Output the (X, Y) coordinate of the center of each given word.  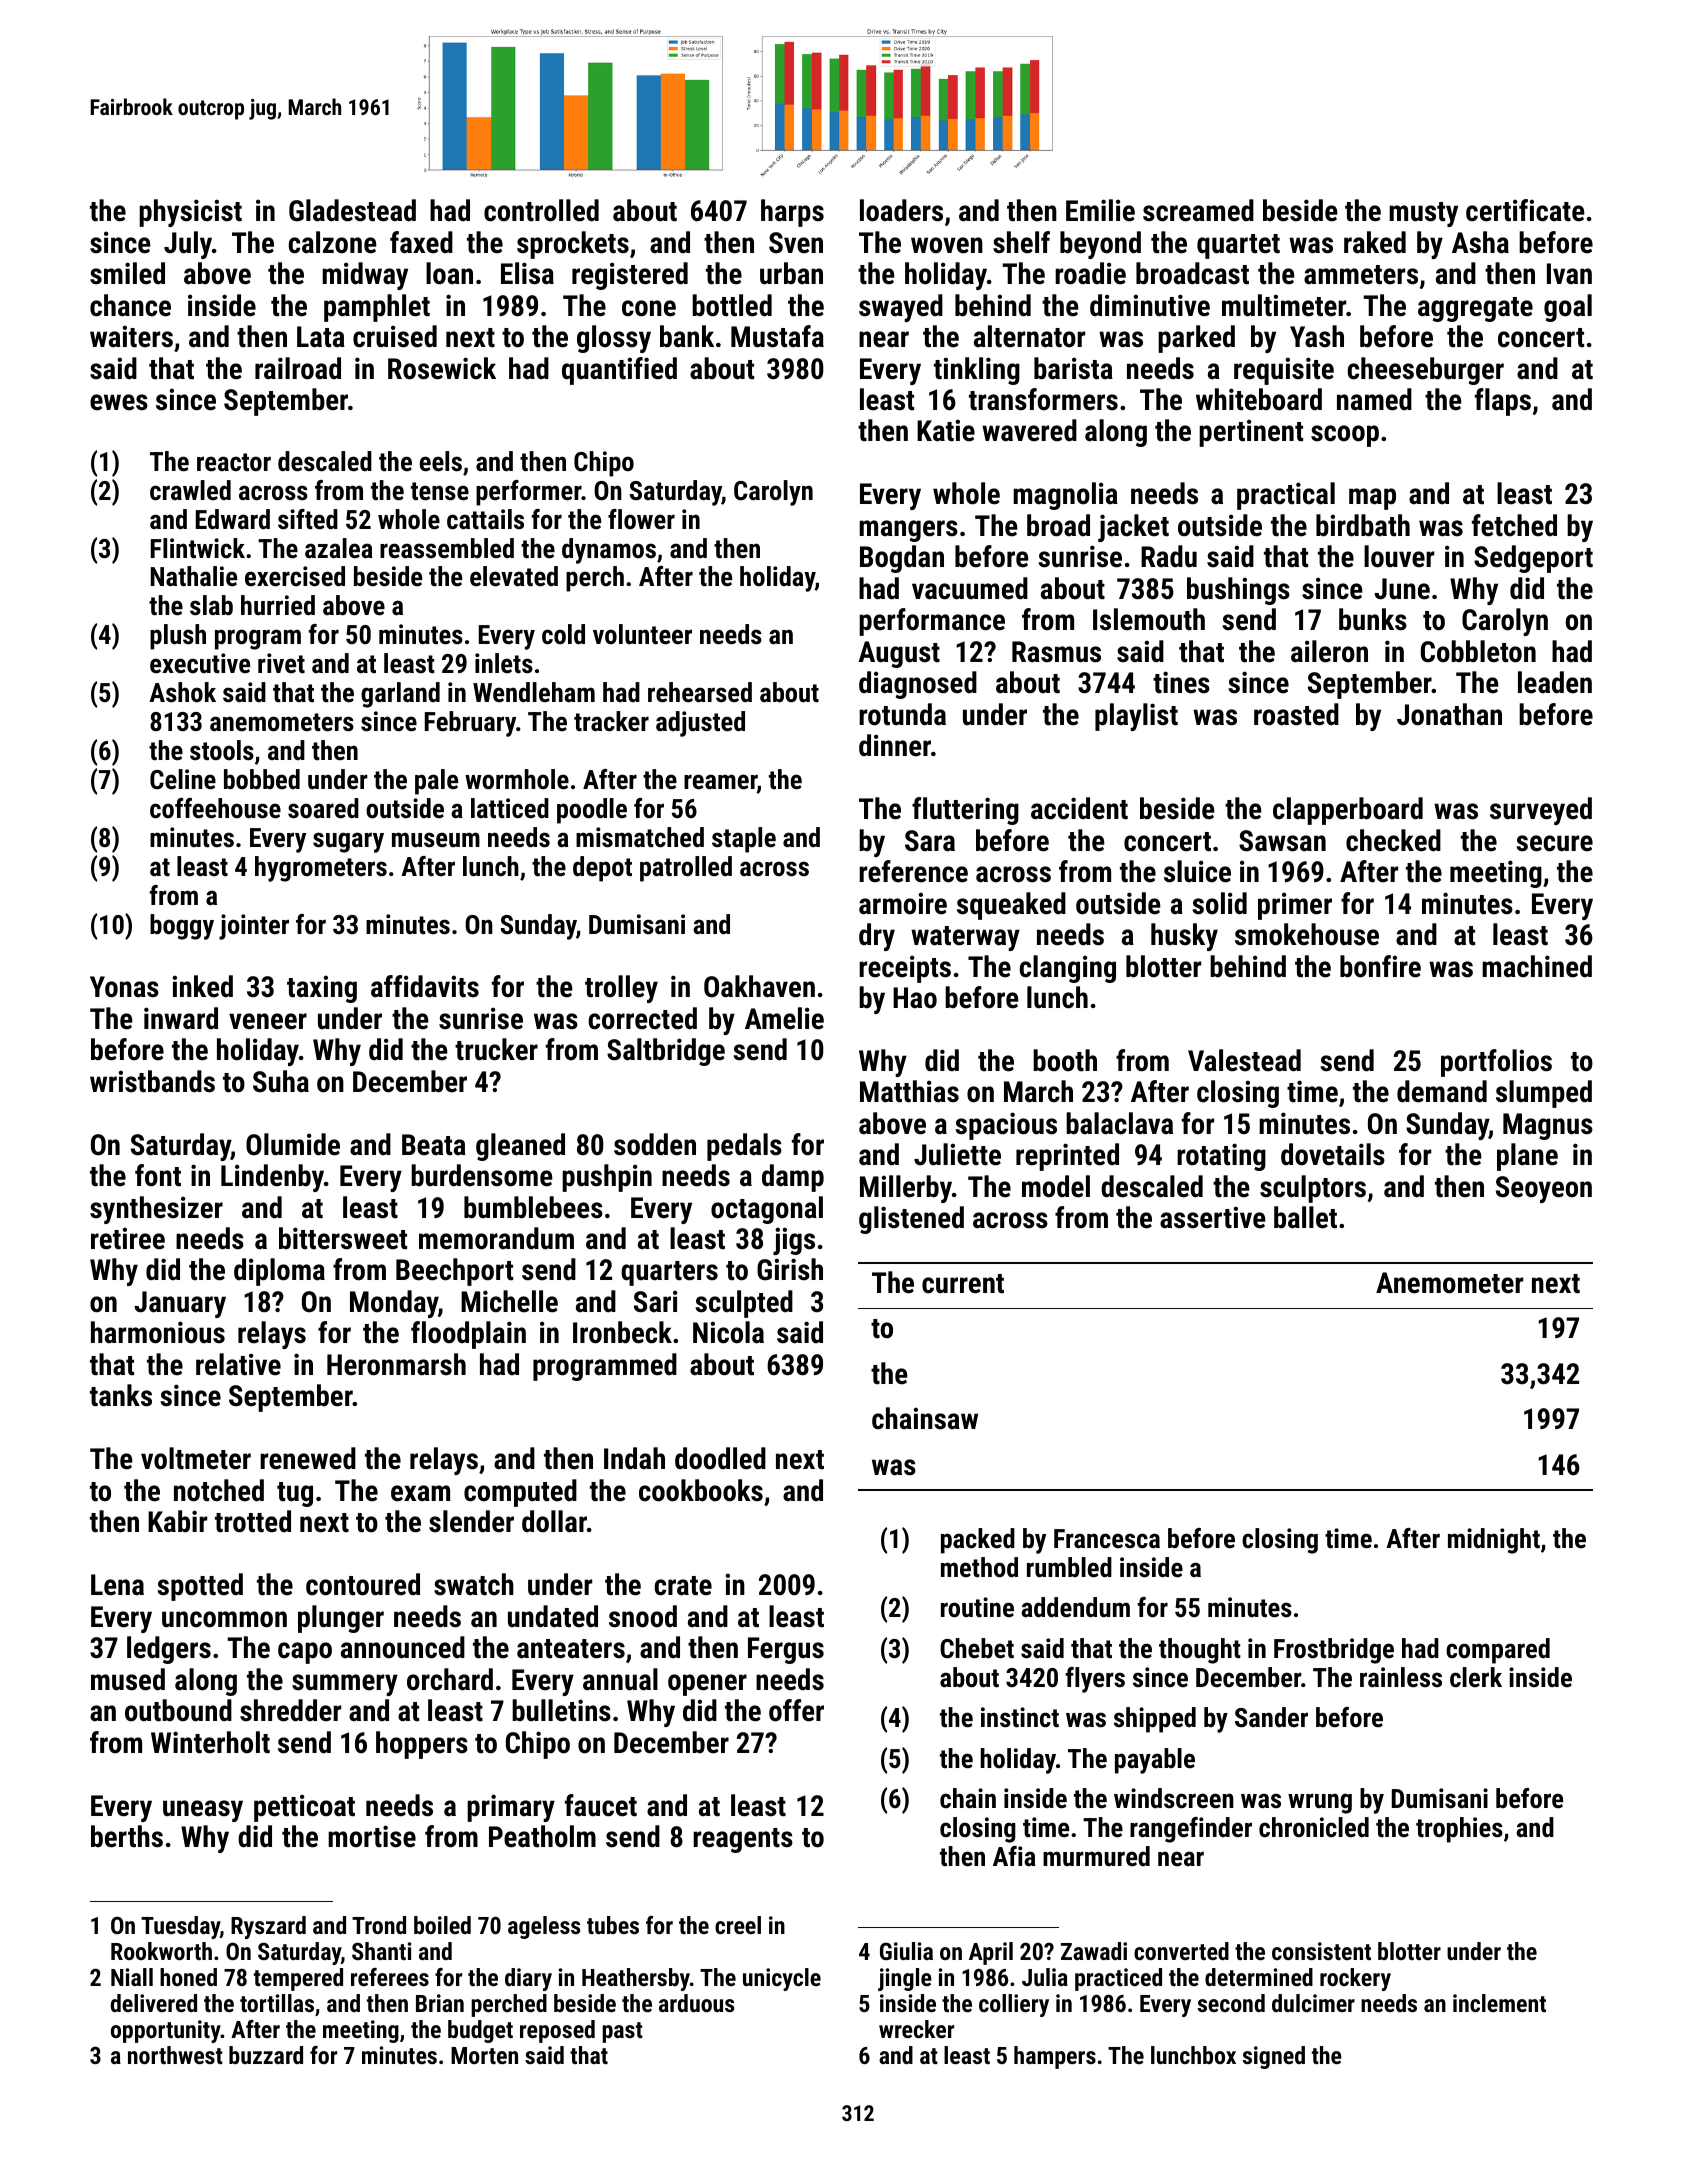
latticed (510, 808)
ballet (1305, 1217)
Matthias (909, 1091)
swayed (901, 308)
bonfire (1380, 966)
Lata (321, 337)
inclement (1499, 2003)
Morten (484, 2055)
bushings (1238, 591)
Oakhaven (759, 986)
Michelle (509, 1301)
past (622, 2032)
